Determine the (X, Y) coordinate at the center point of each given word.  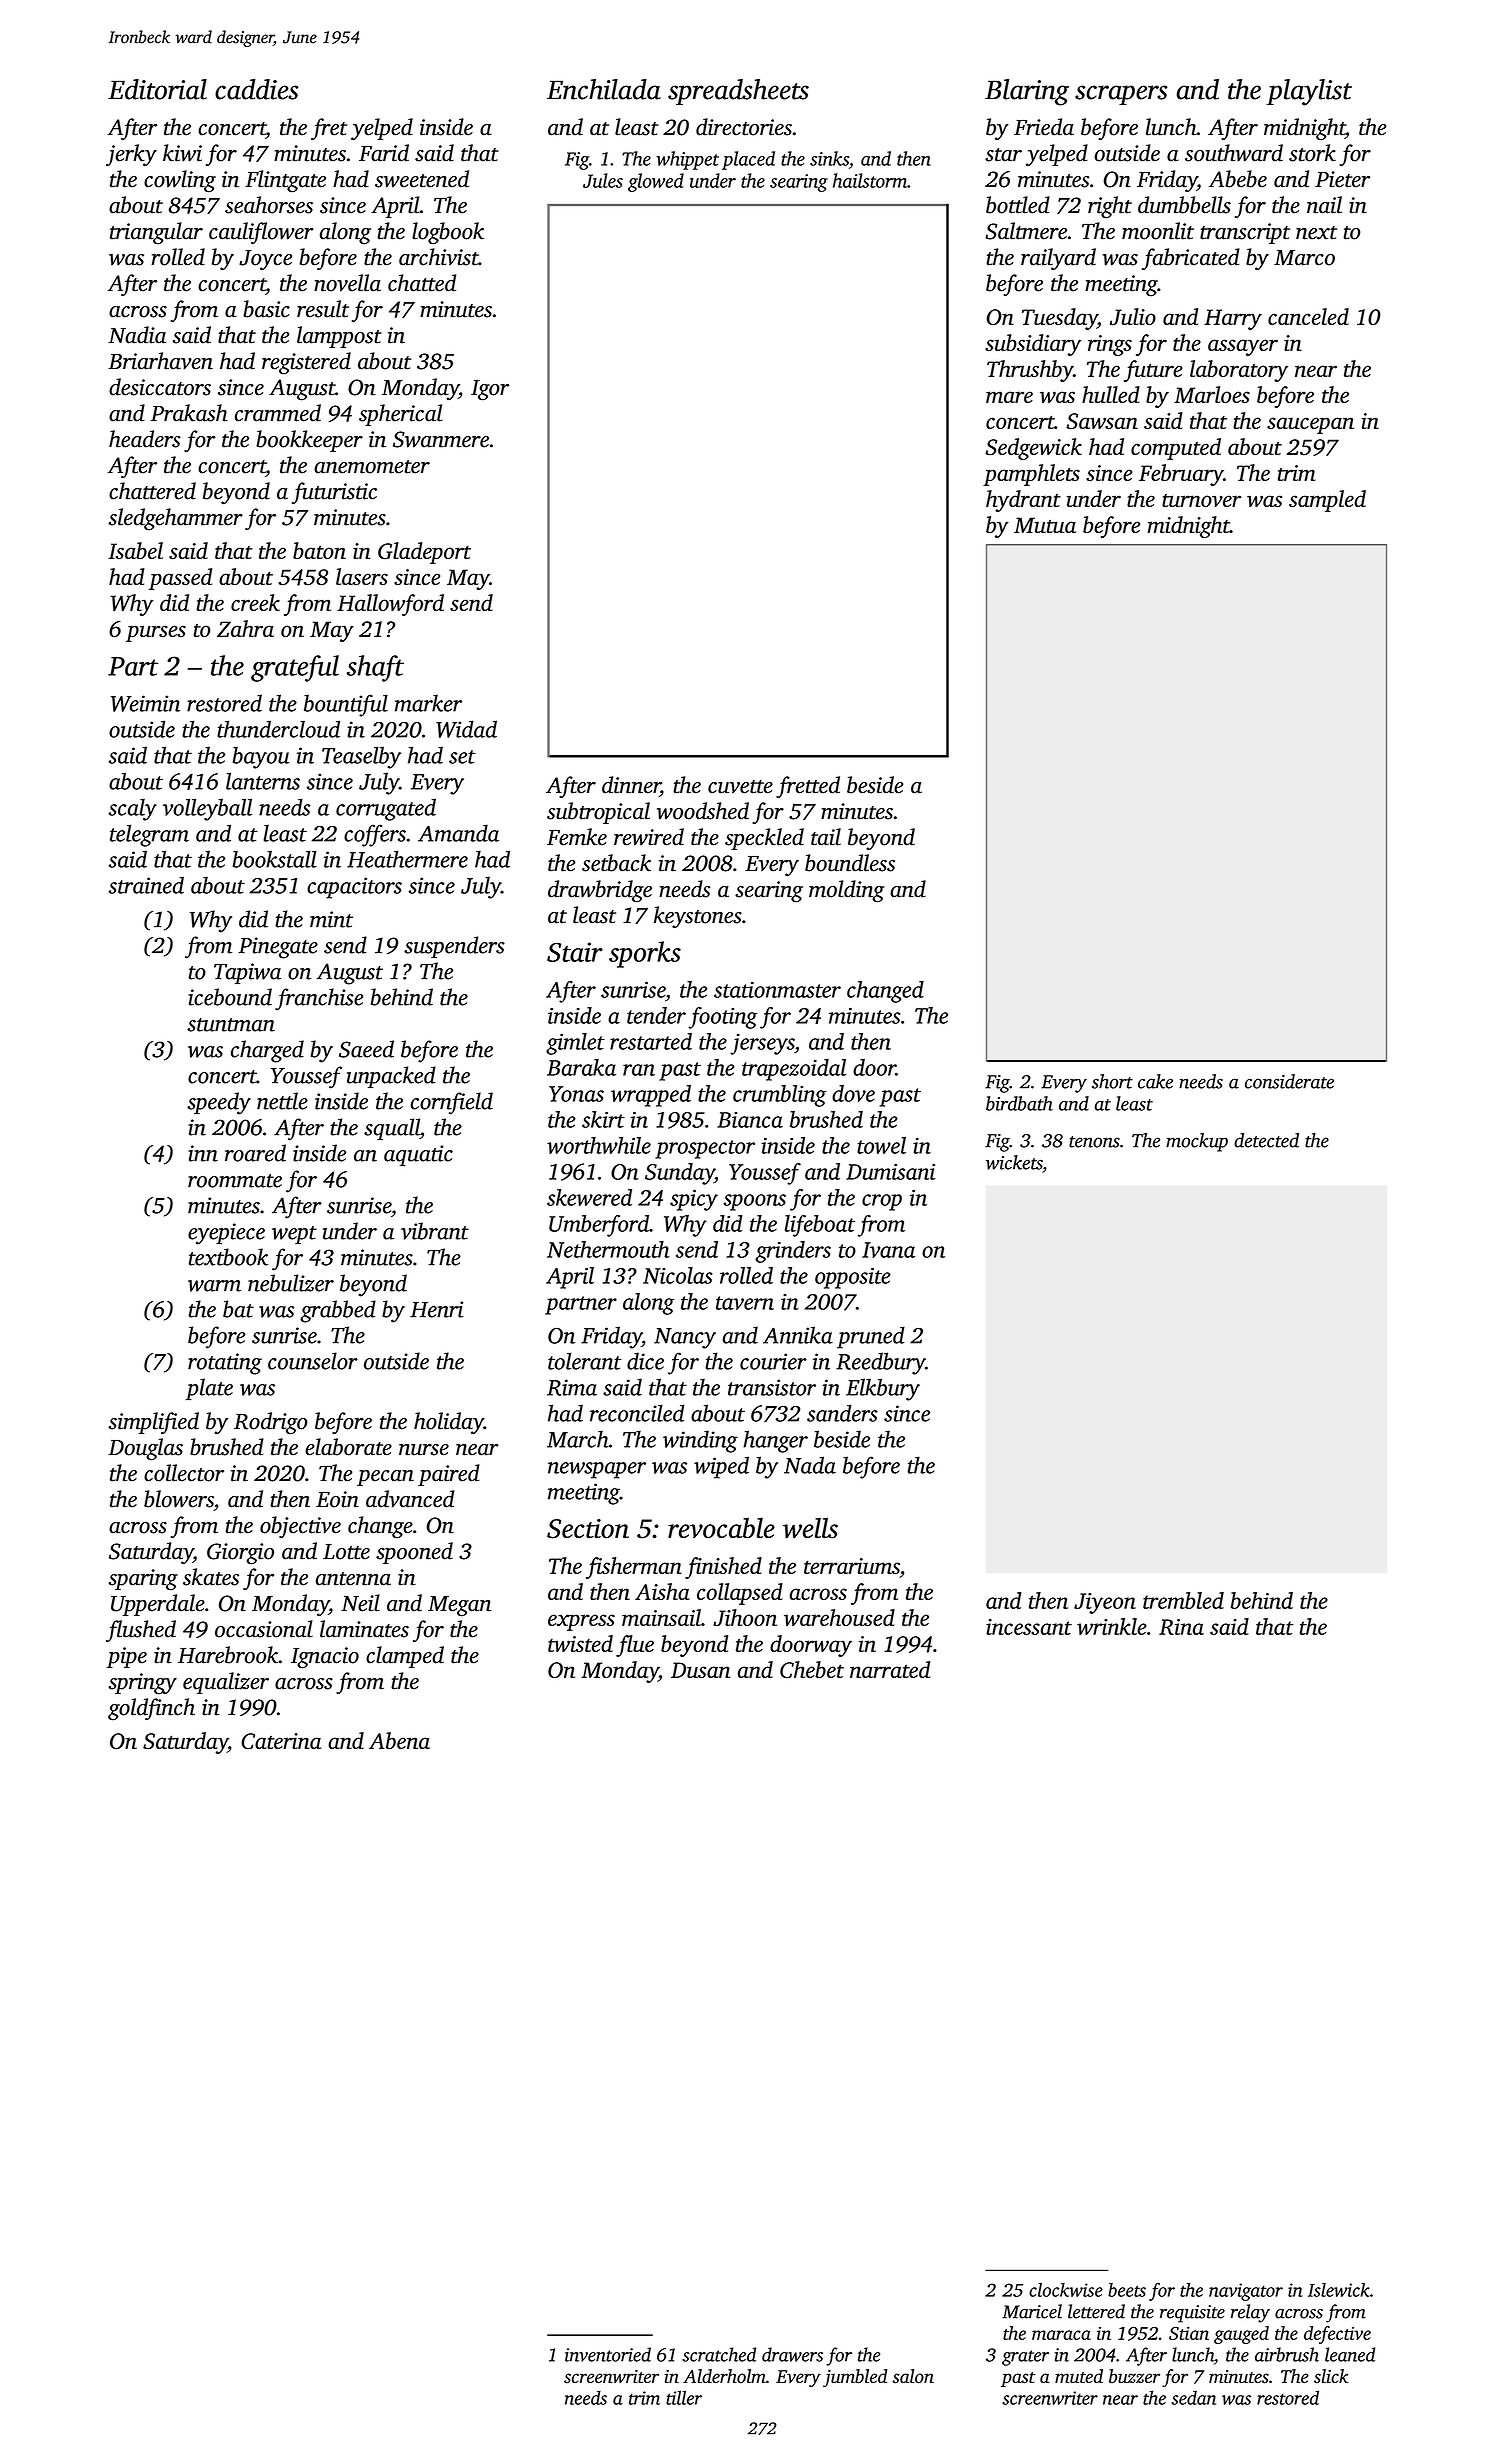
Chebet (812, 1669)
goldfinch (151, 1709)
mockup (1197, 1142)
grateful (295, 668)
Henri (437, 1309)
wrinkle (1112, 1626)
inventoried (608, 2354)
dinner (631, 786)
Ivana (888, 1250)
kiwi (182, 153)
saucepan (1310, 425)
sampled (1327, 501)
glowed (656, 182)
